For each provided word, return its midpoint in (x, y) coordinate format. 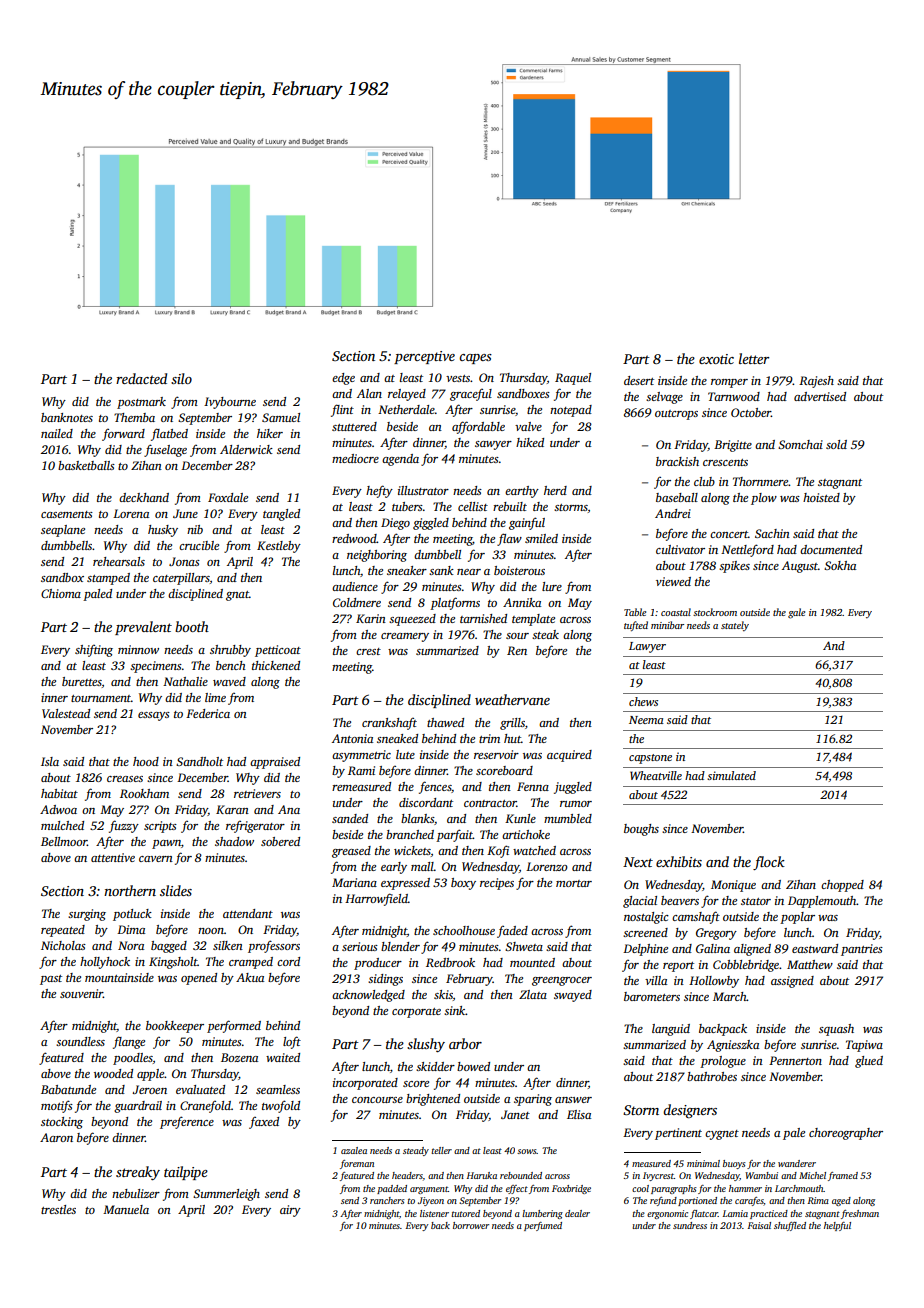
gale (796, 613)
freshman (860, 1214)
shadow (234, 841)
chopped (842, 886)
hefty (379, 491)
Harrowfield (376, 899)
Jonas (184, 561)
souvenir (81, 993)
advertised (820, 396)
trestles (58, 1209)
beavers (680, 900)
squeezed (412, 620)
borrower (471, 1225)
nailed (57, 433)
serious (360, 946)
